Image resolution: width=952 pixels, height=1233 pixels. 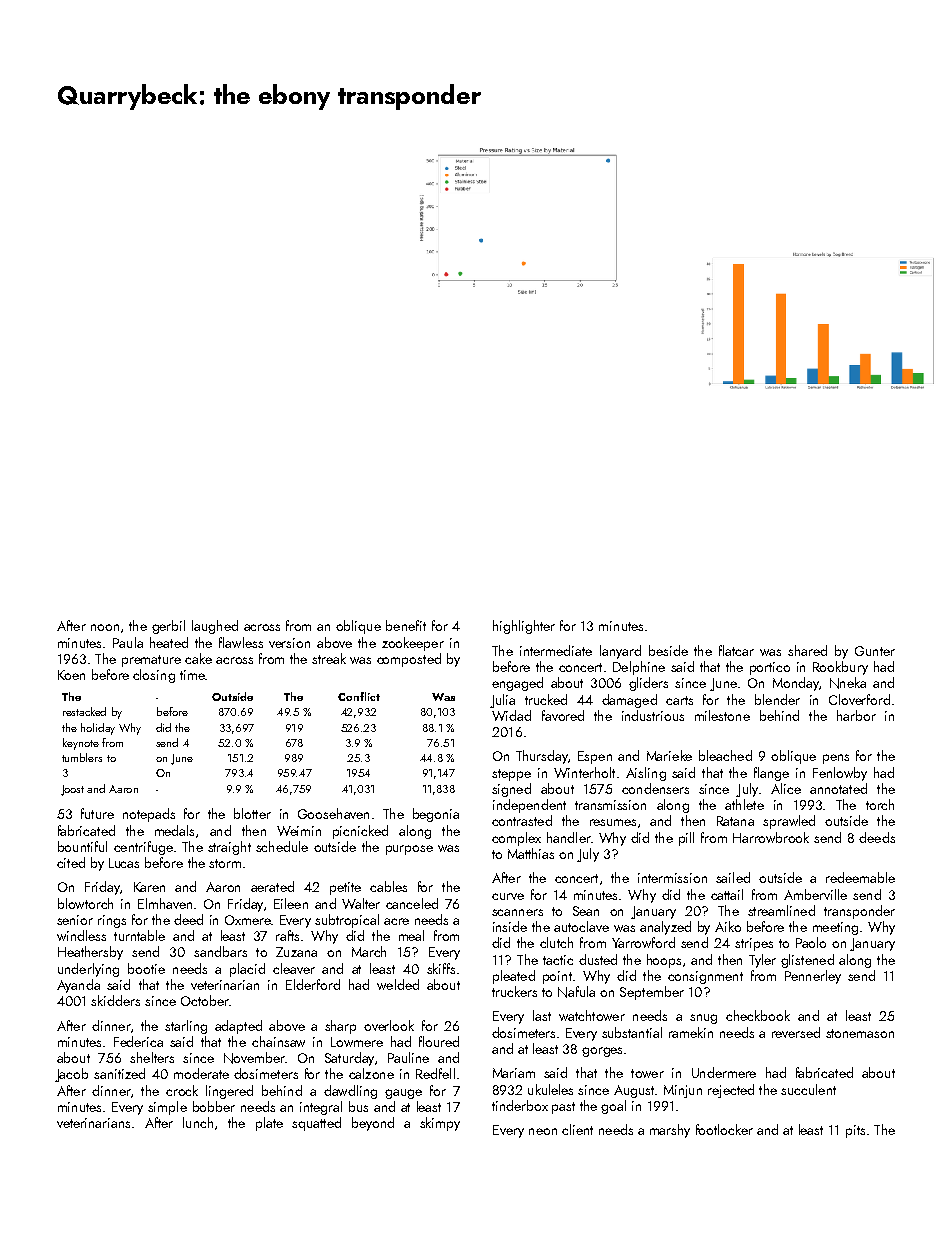 I want to click on engaged, so click(x=517, y=684).
